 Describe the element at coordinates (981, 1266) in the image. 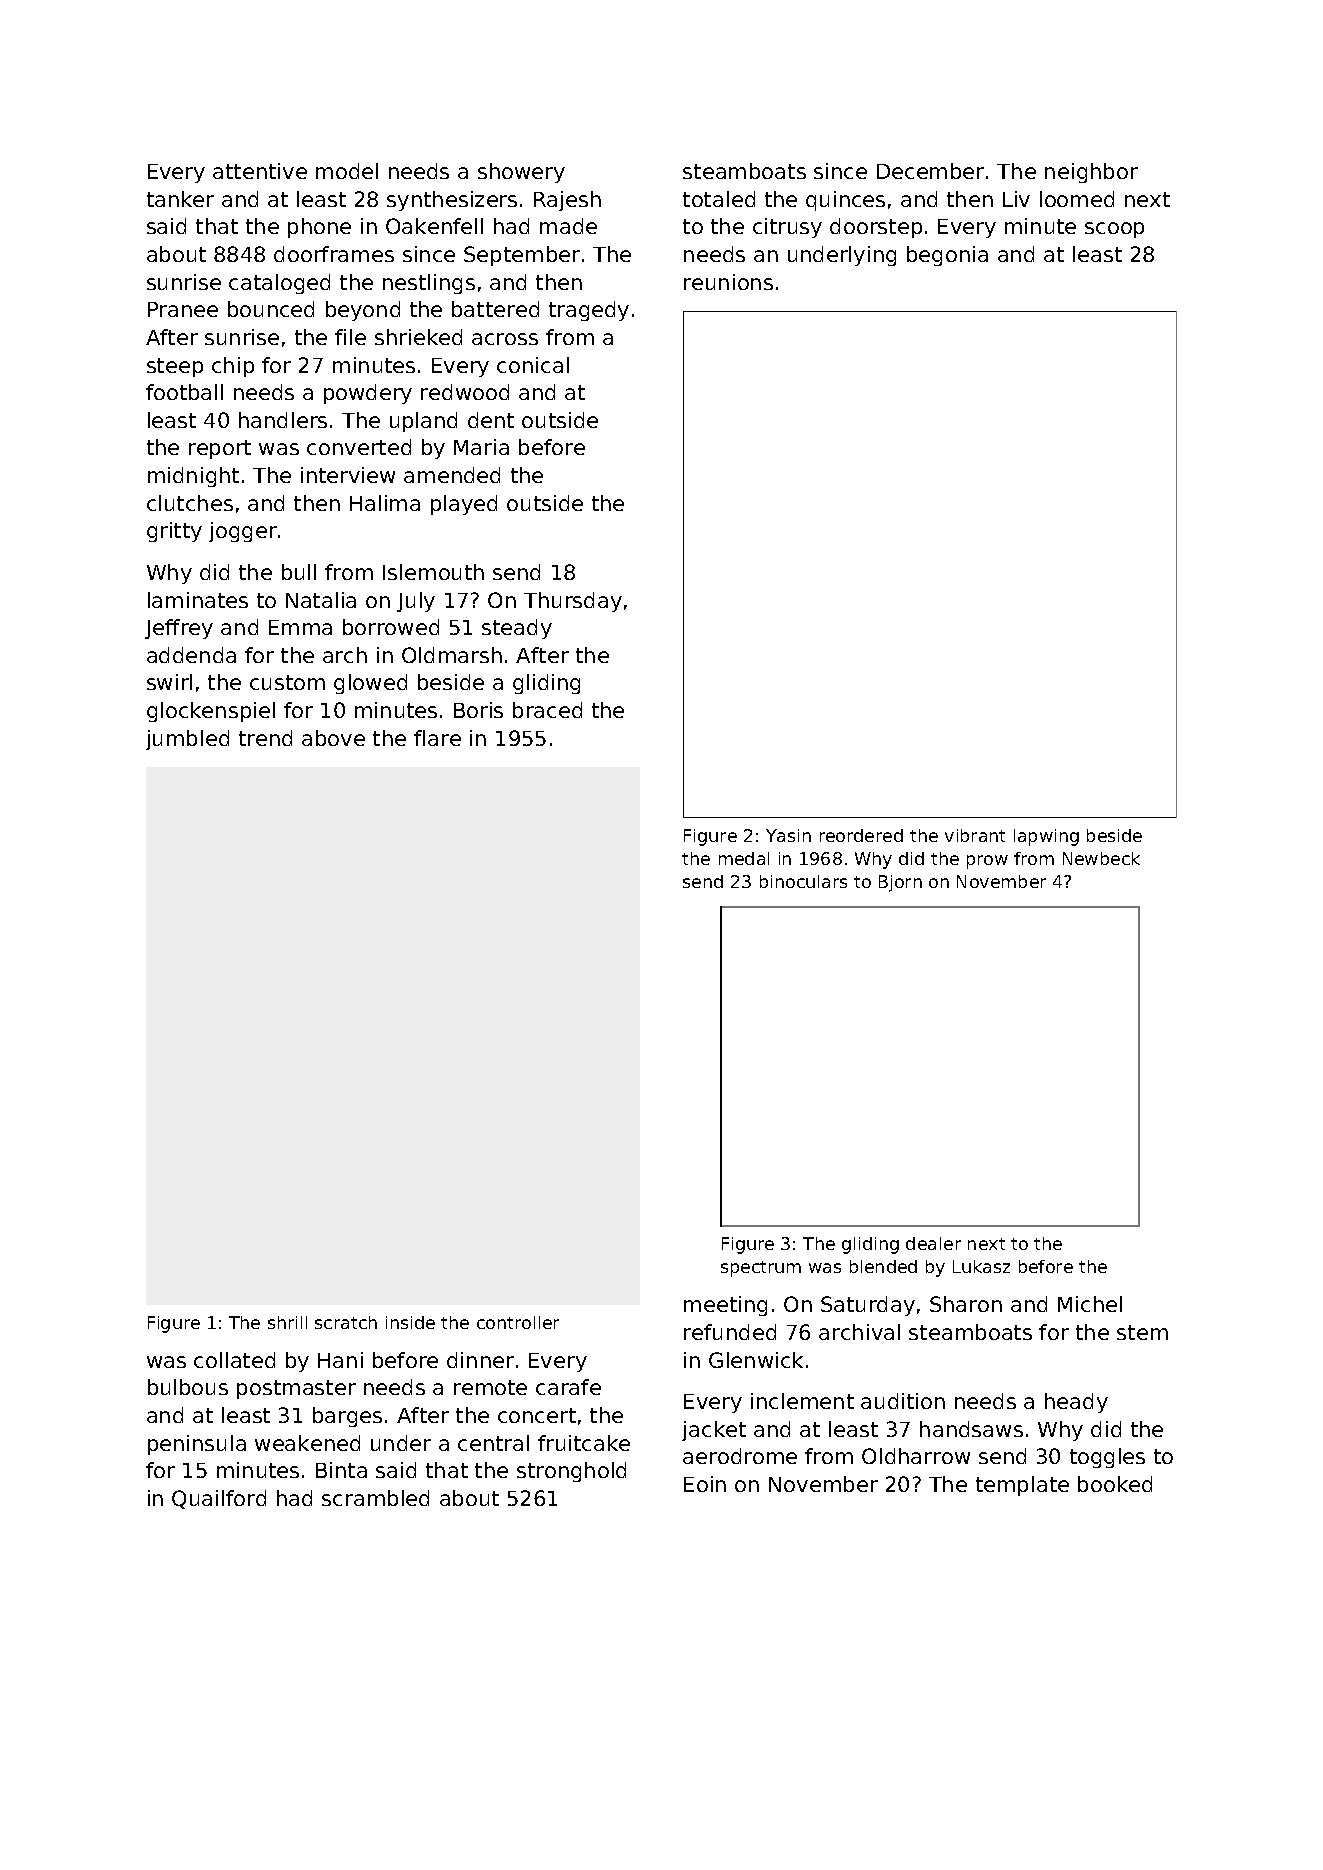

I see `Lukasz` at that location.
